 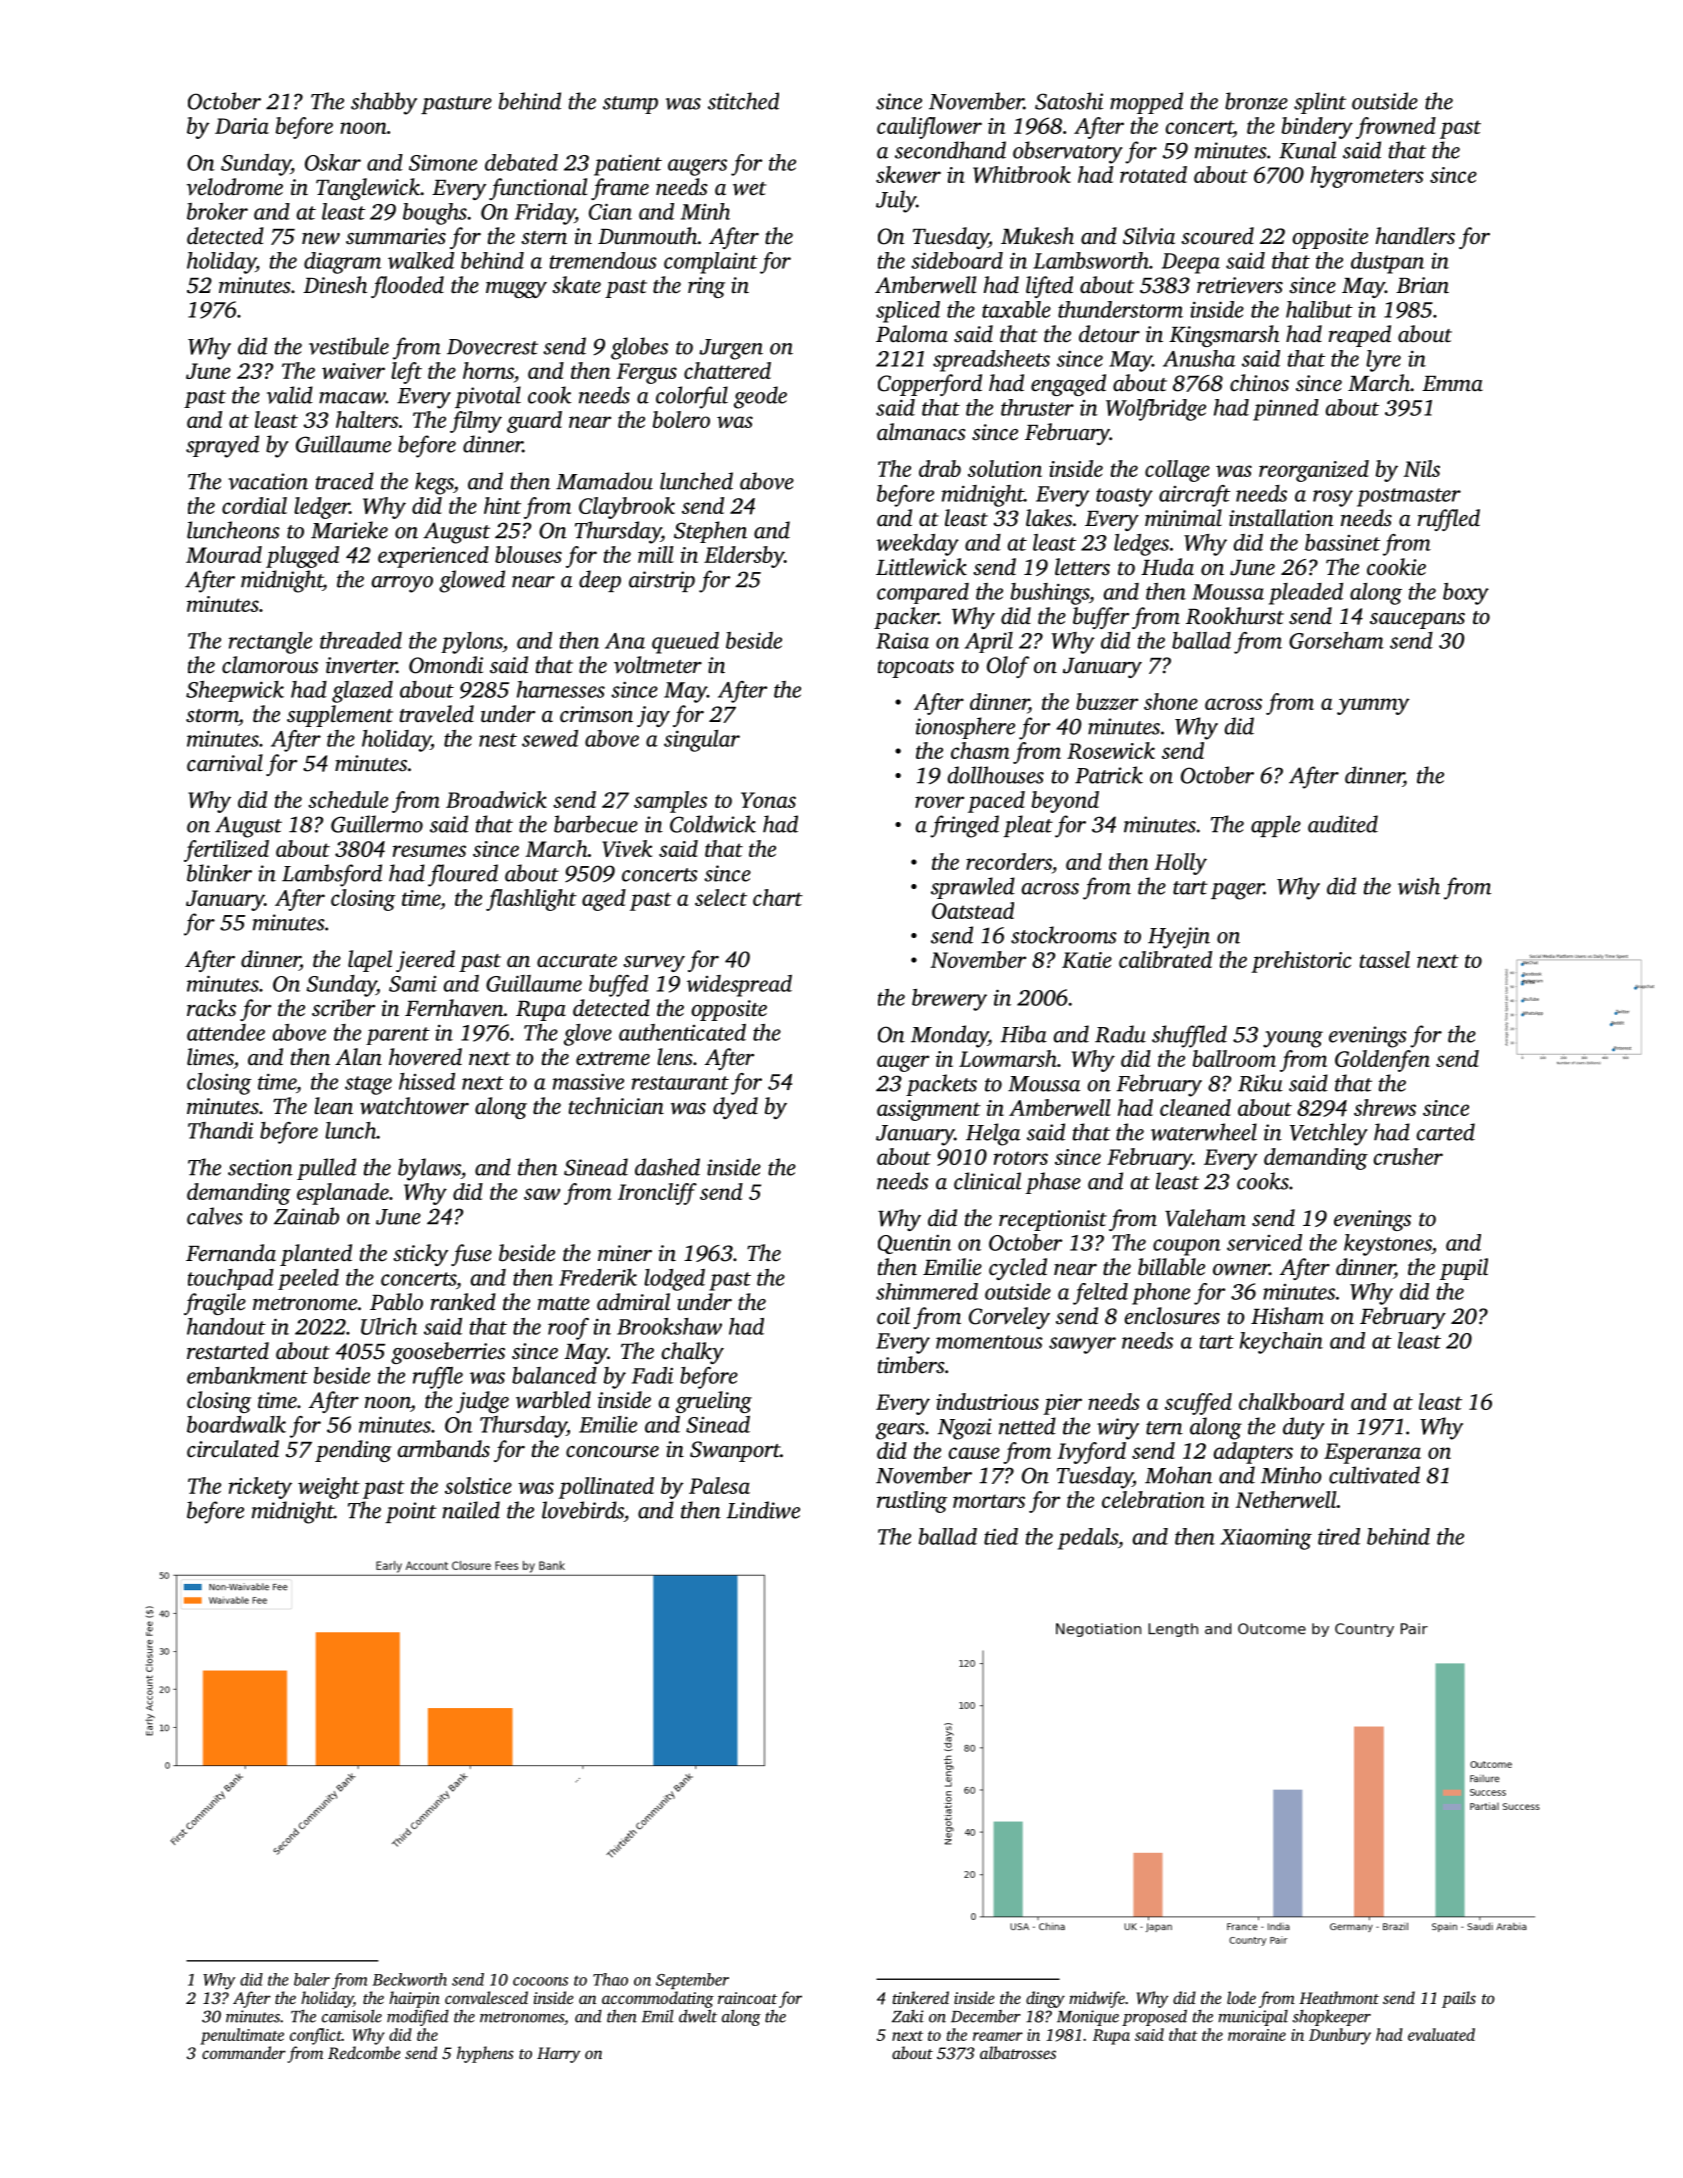 I want to click on valid, so click(x=290, y=395).
